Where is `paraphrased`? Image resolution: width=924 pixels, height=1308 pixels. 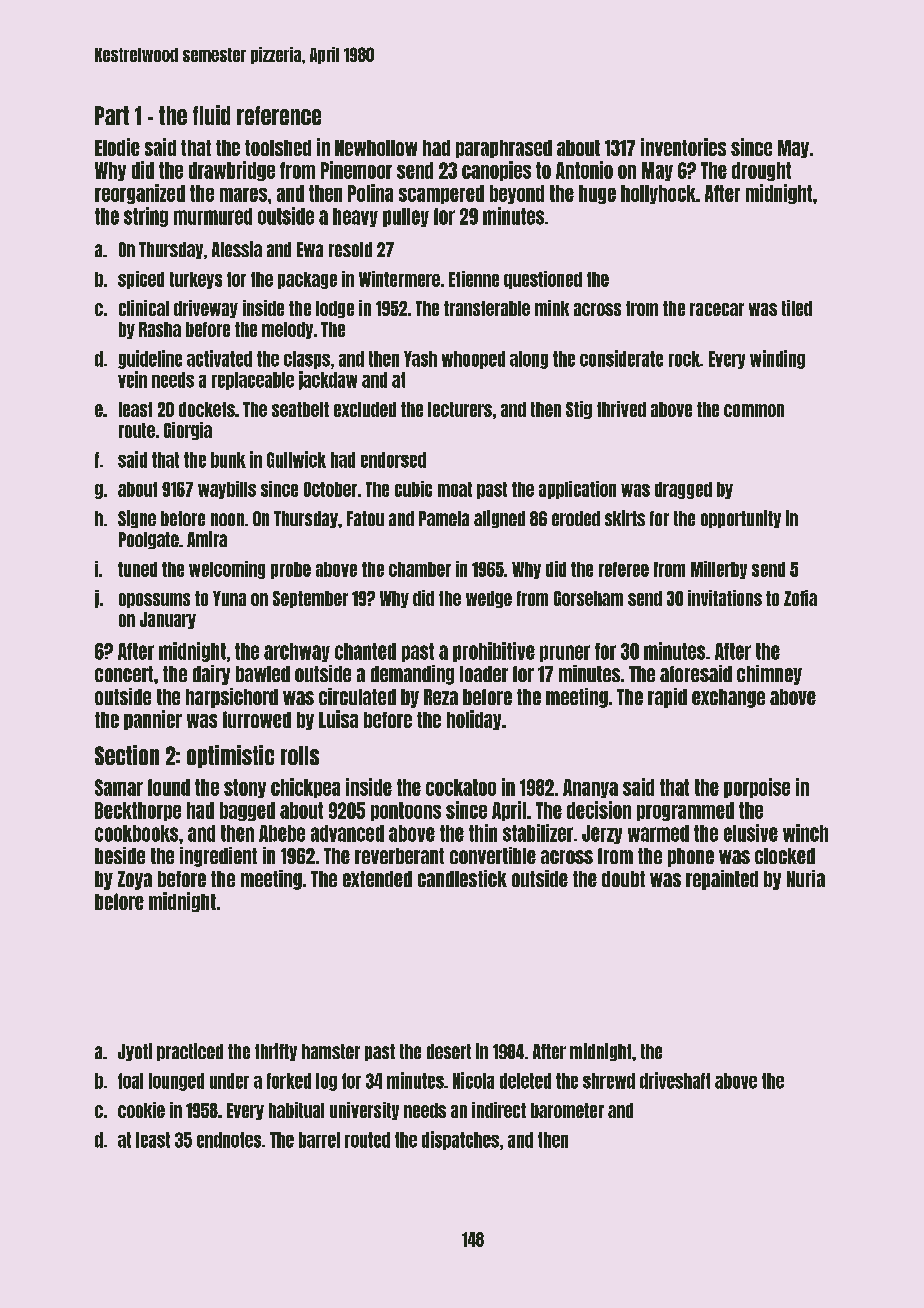 paraphrased is located at coordinates (504, 149).
